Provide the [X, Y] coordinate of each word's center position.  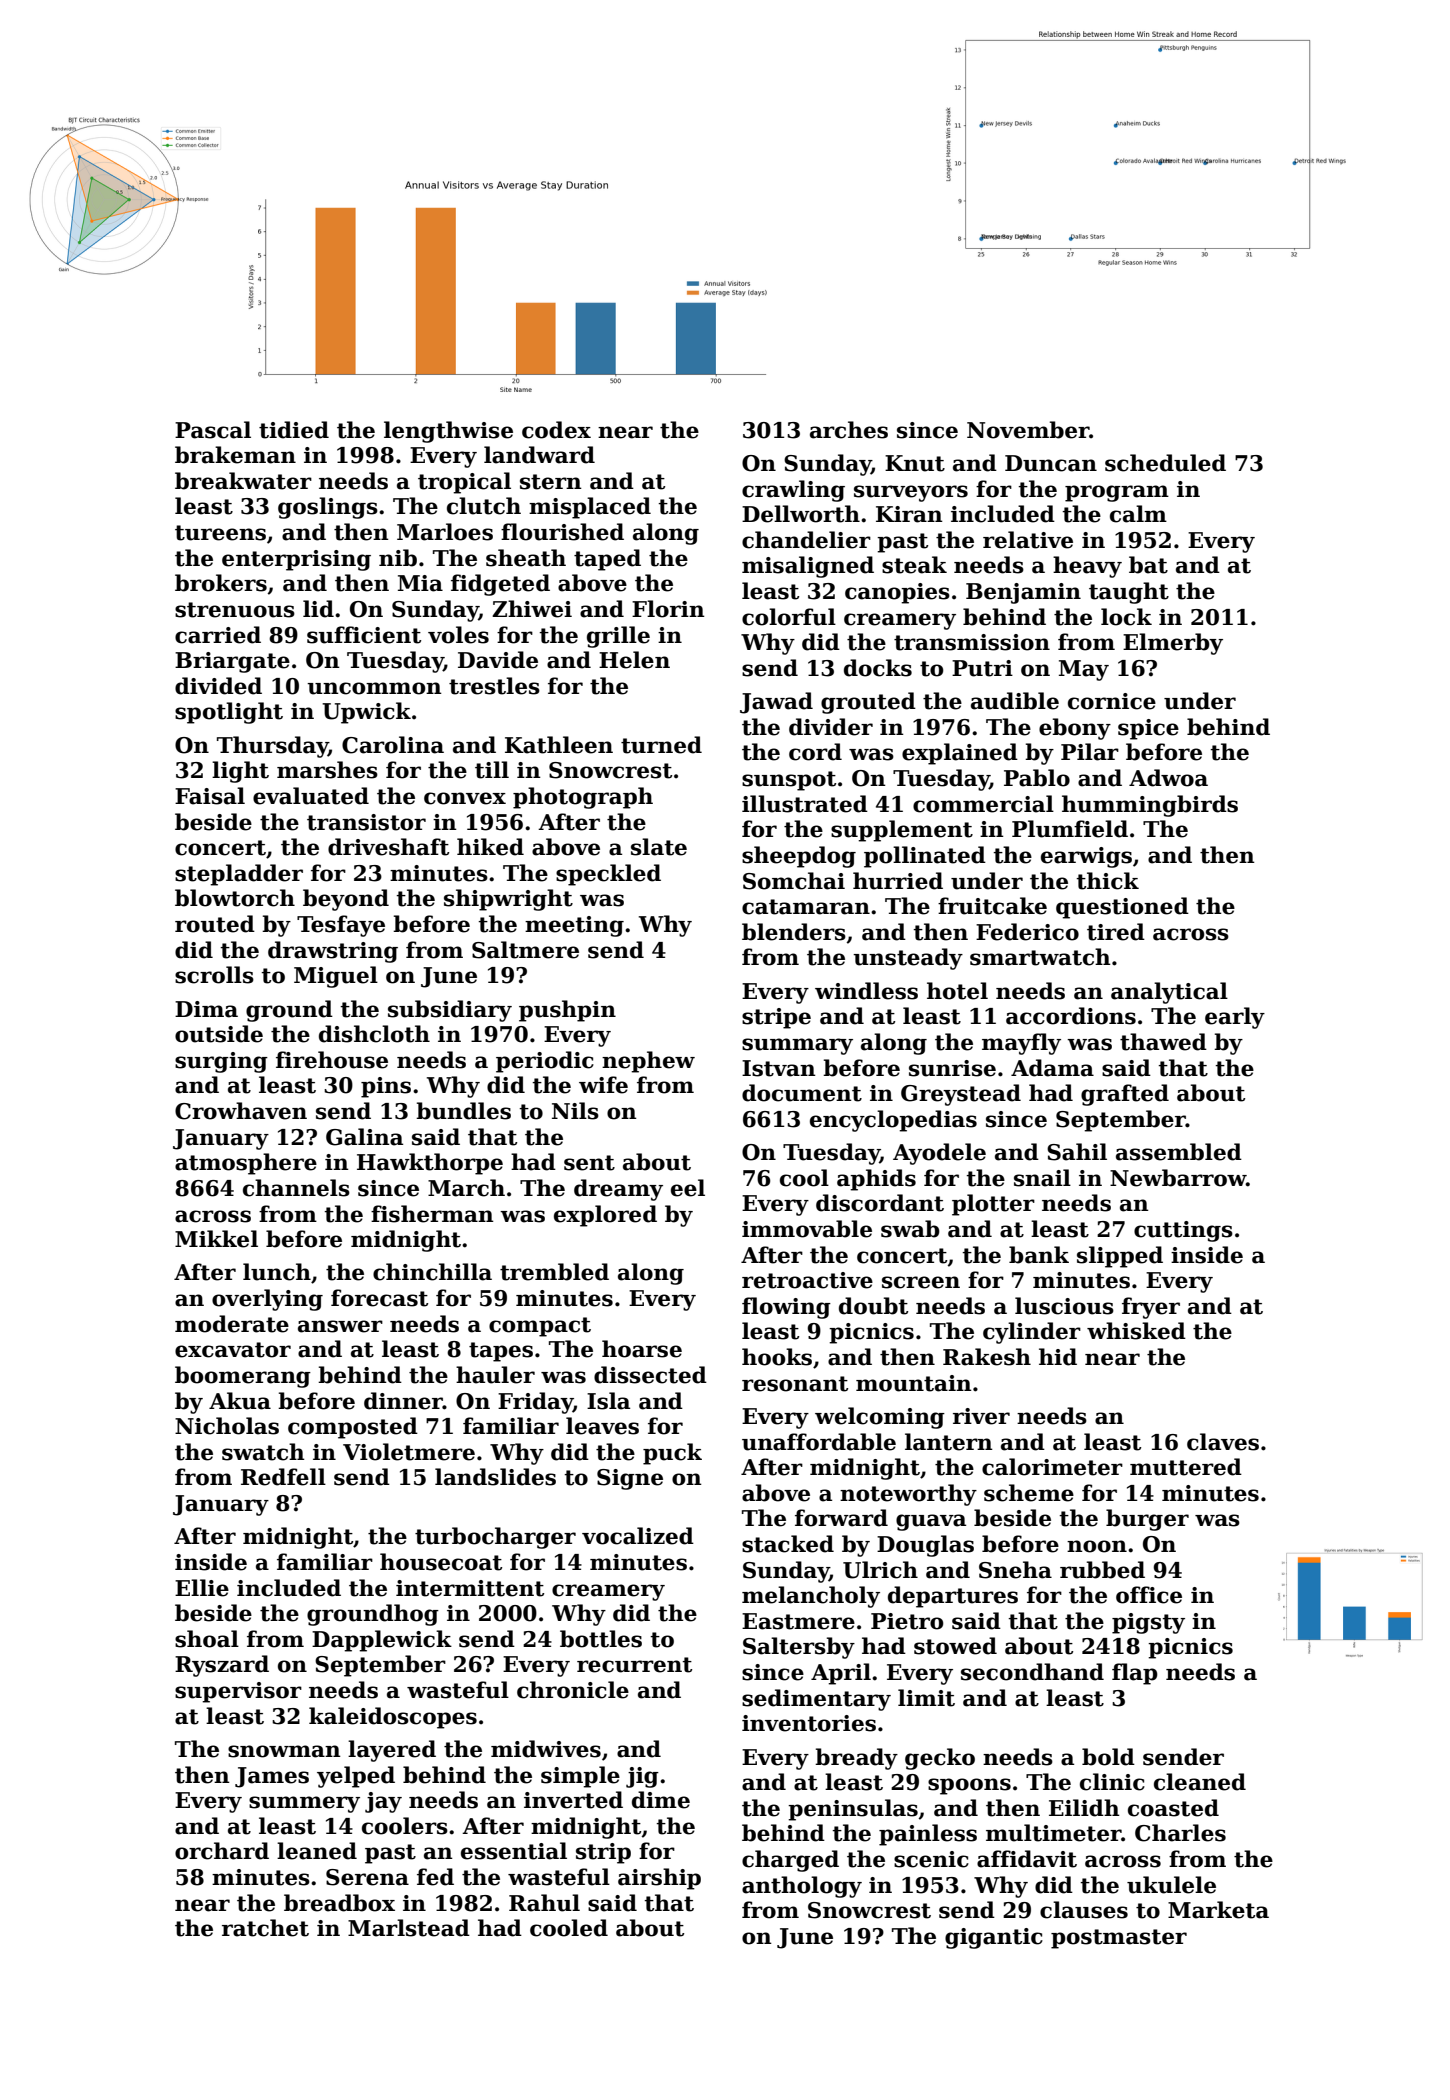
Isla [608, 1401]
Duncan [1051, 463]
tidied [294, 430]
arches [849, 430]
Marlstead [409, 1928]
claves [1223, 1442]
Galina [364, 1137]
